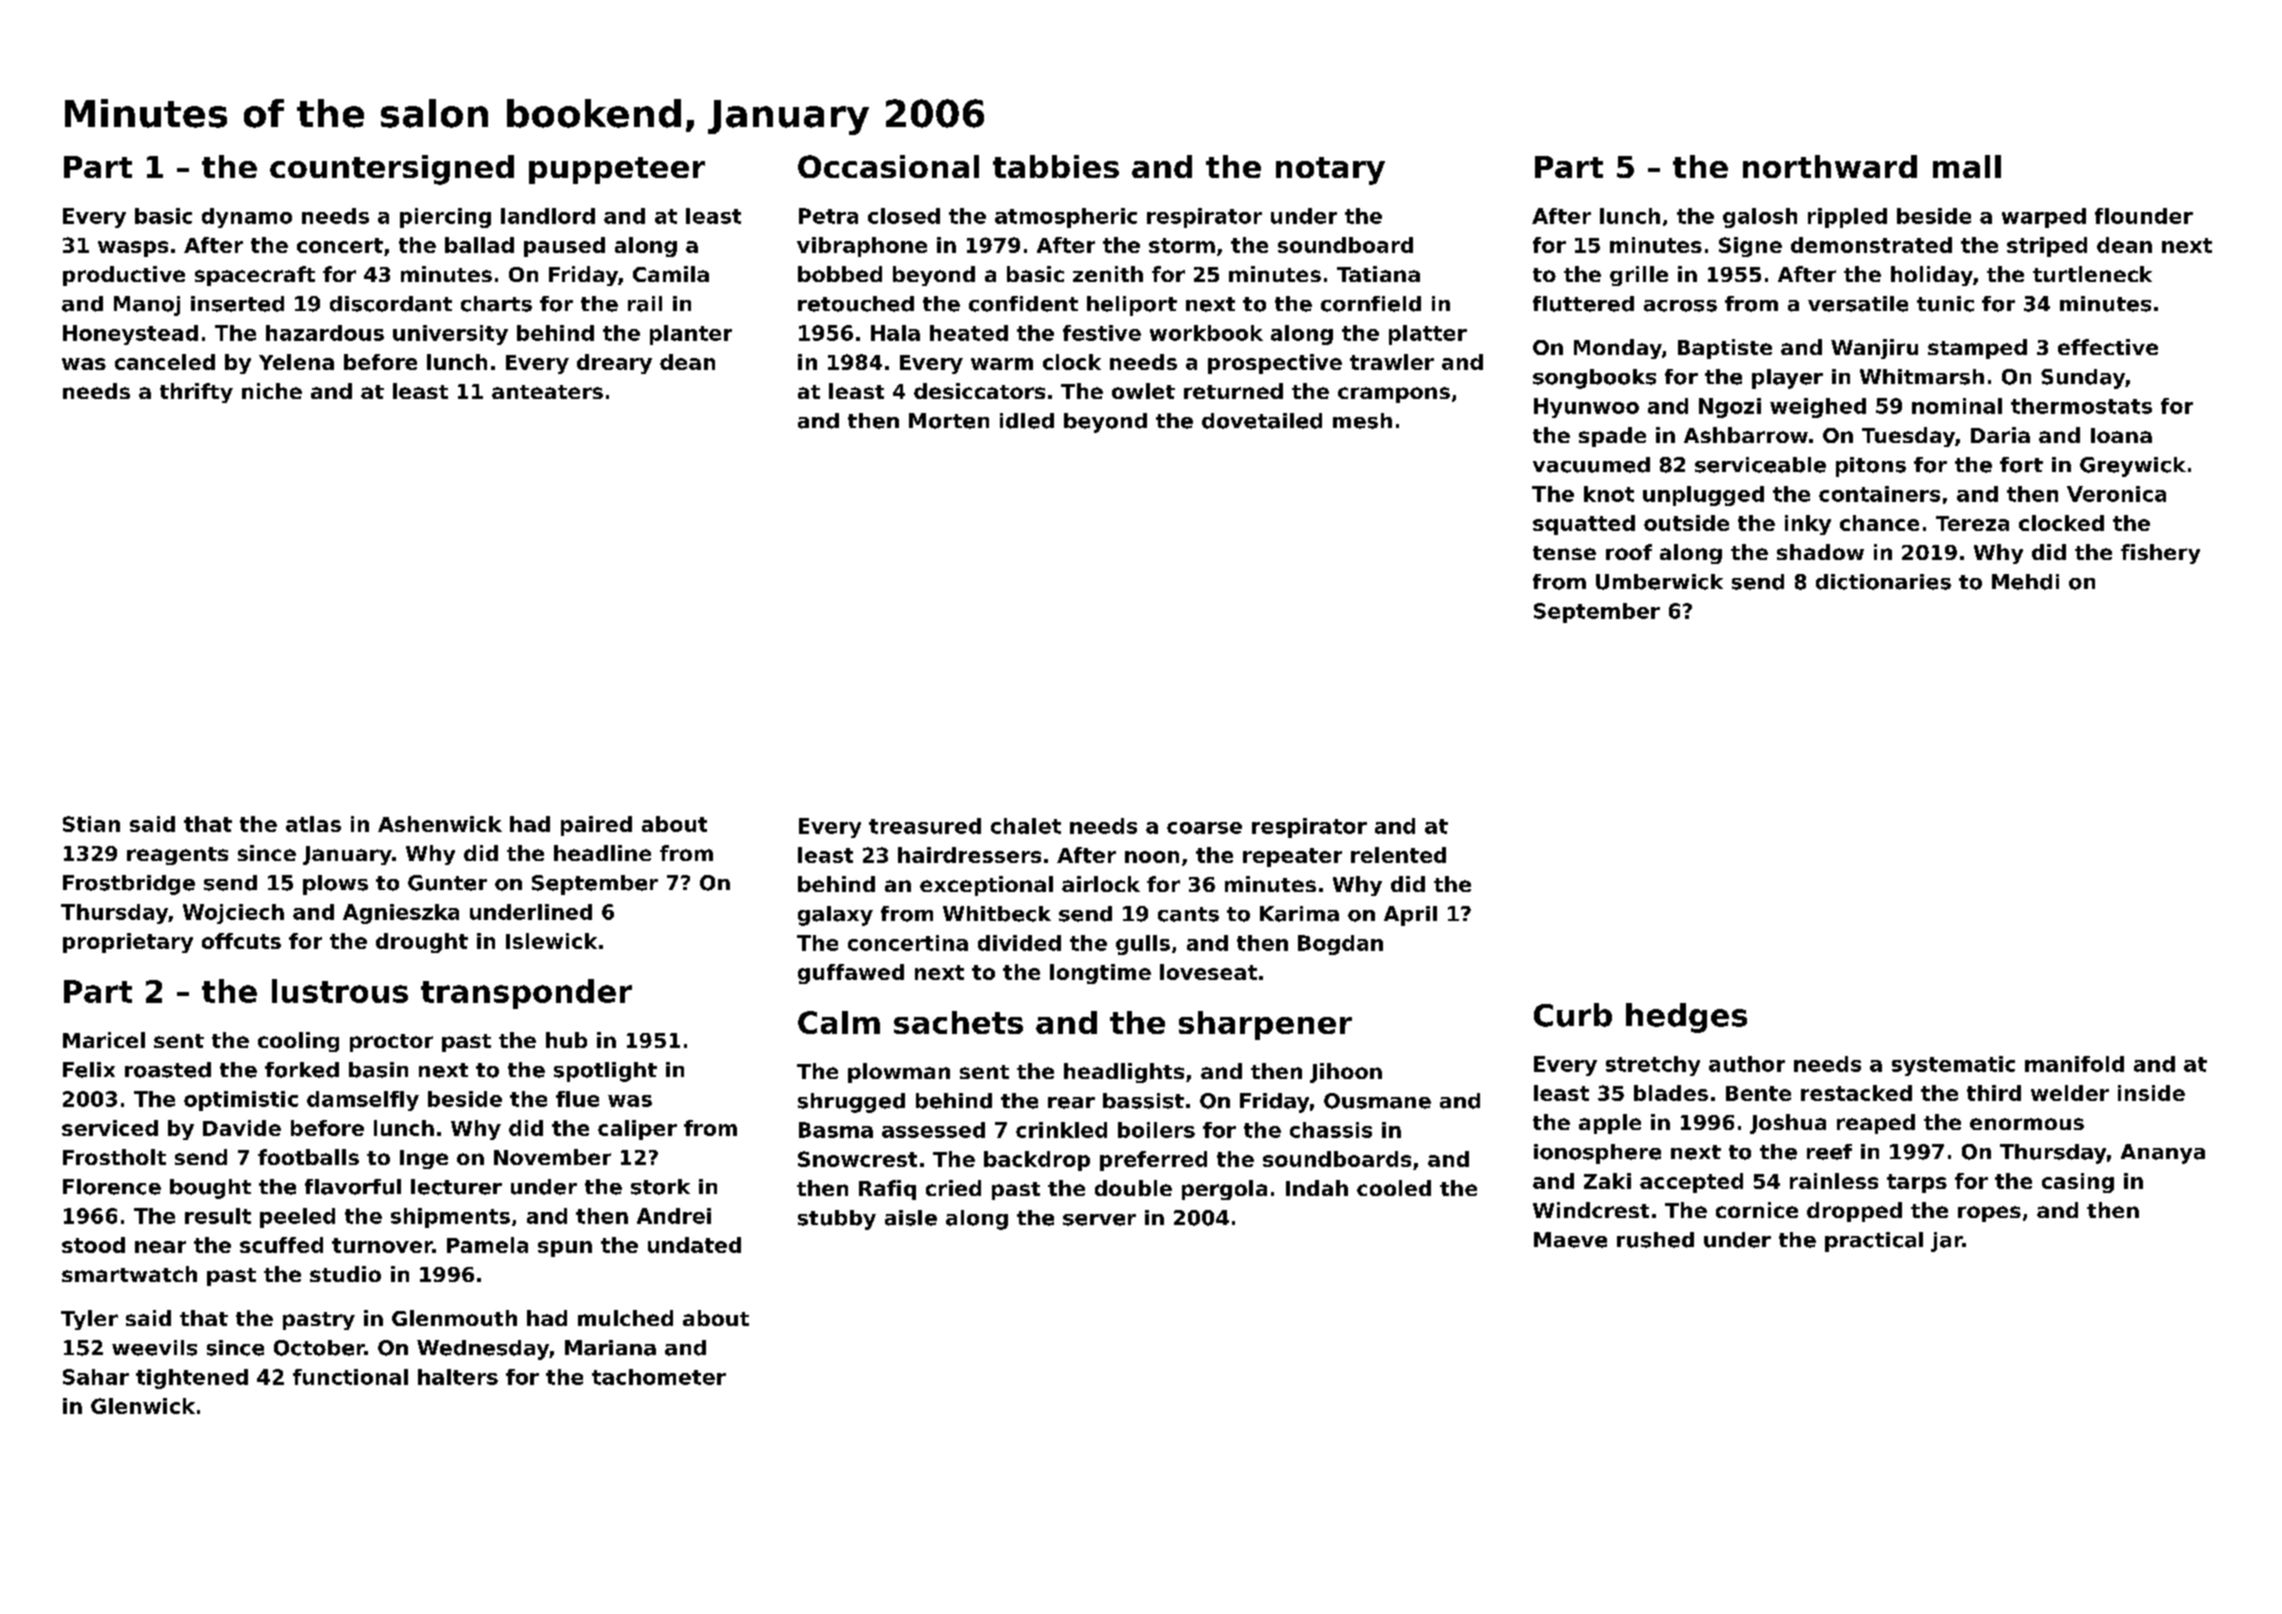  Describe the element at coordinates (2074, 1064) in the page. I see `manifold` at that location.
